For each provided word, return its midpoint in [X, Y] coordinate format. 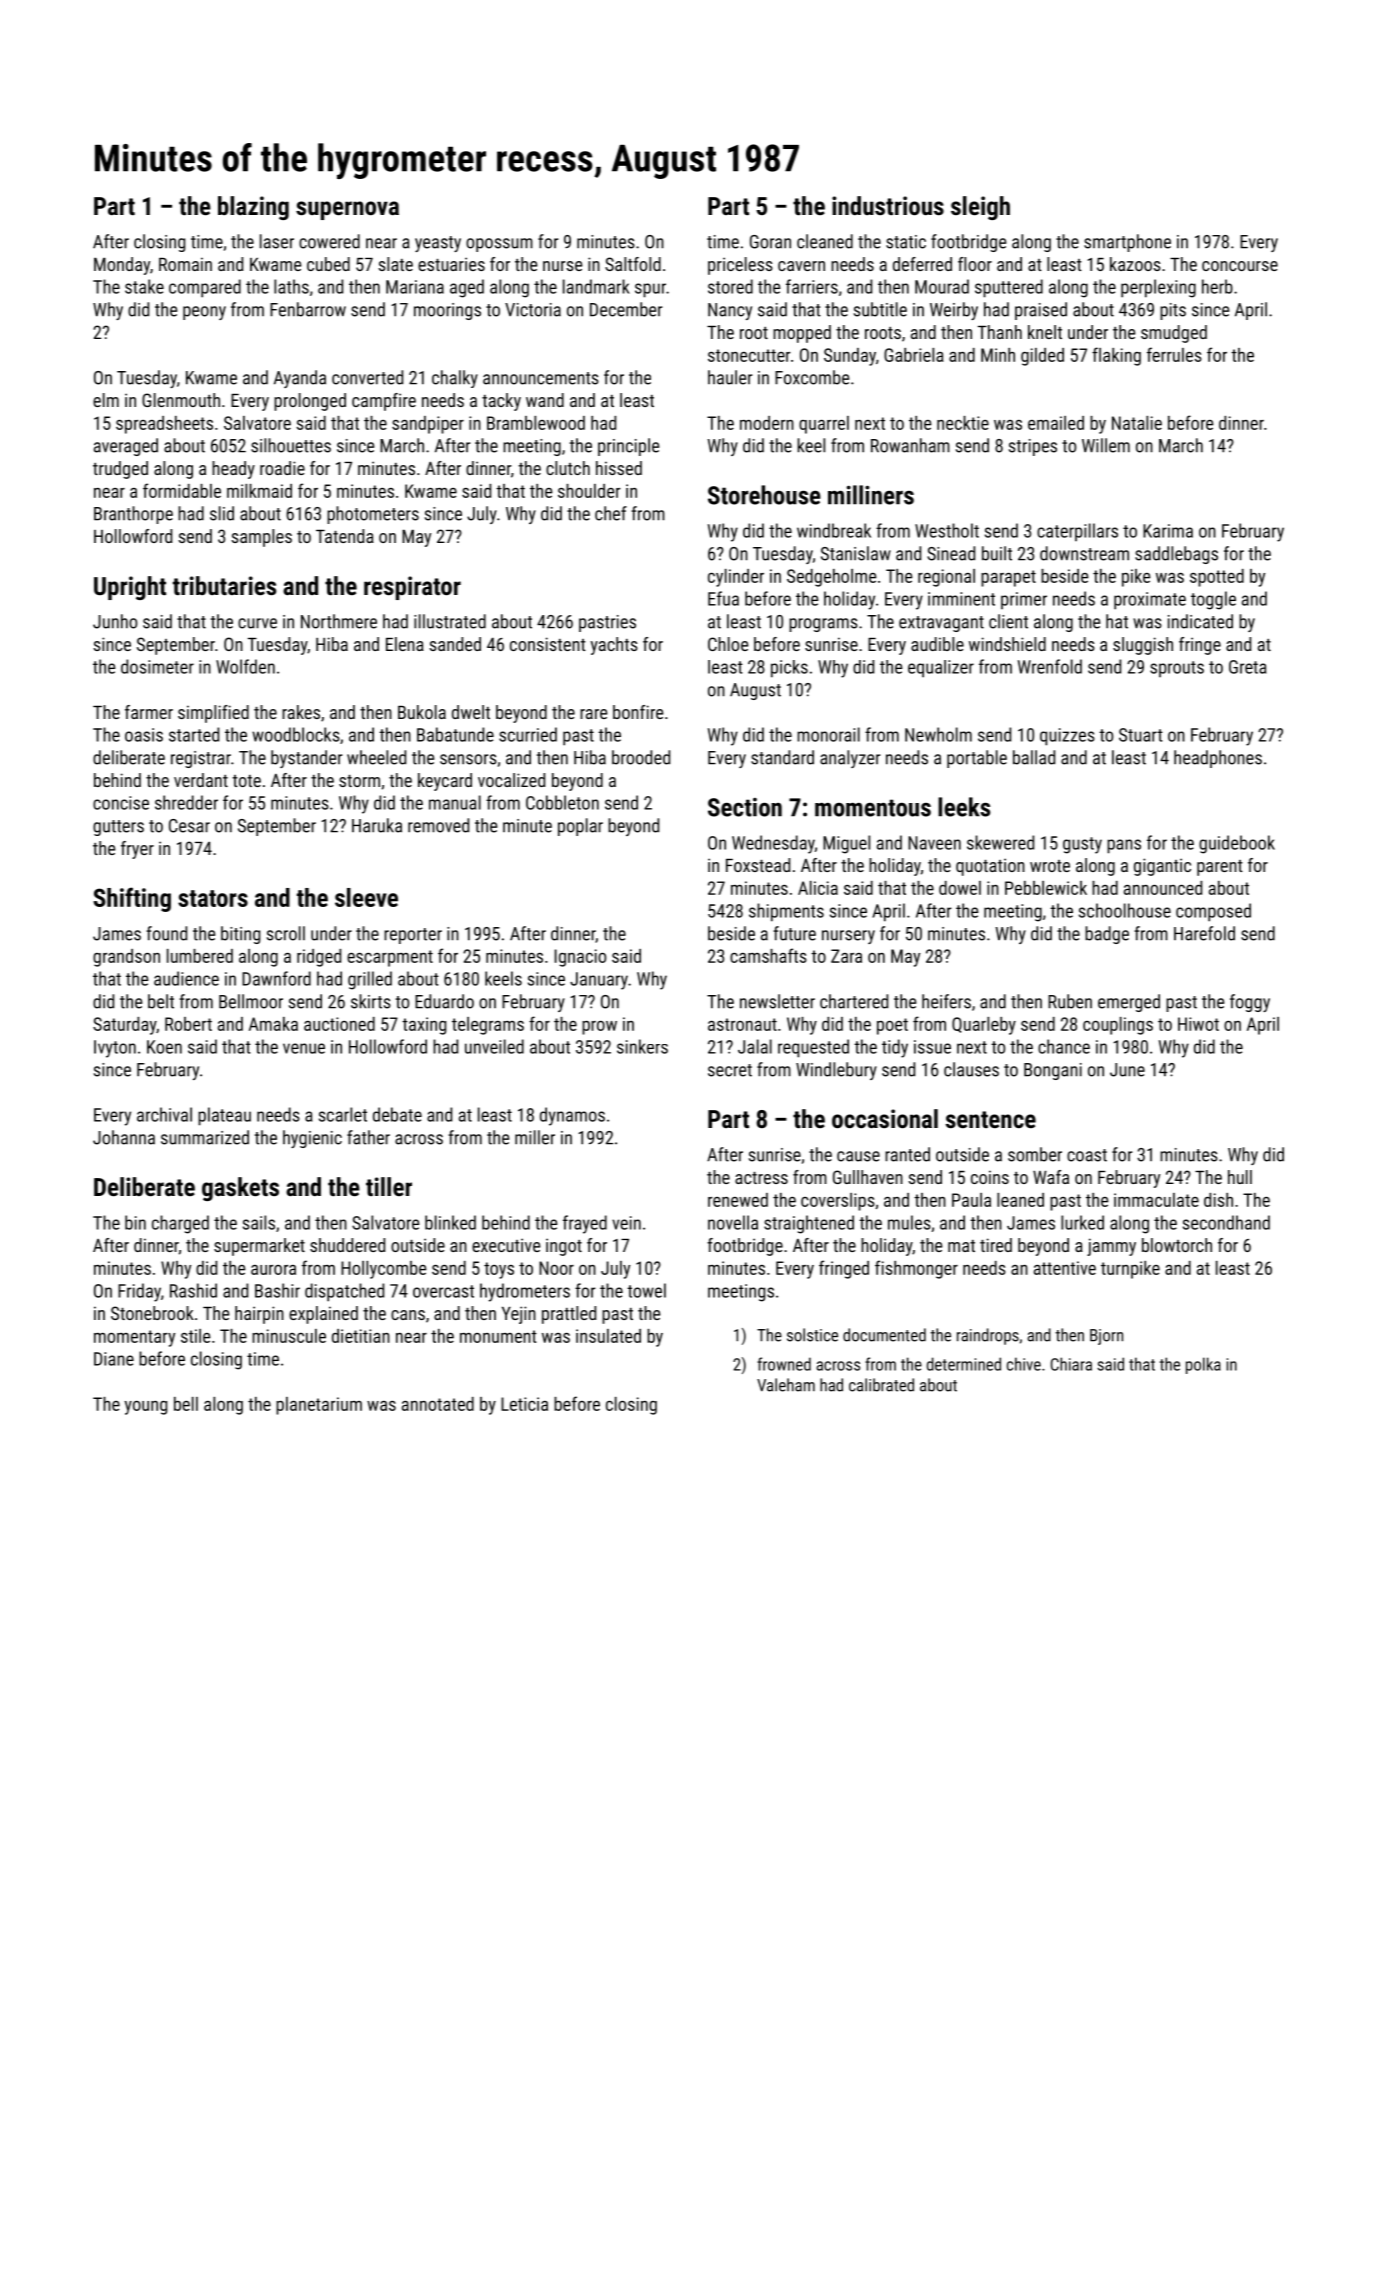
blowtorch [1177, 1245]
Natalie [1137, 423]
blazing [253, 208]
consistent [548, 644]
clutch [568, 468]
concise [121, 803]
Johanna [124, 1137]
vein [626, 1223]
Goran [770, 242]
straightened [809, 1224]
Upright [130, 588]
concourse [1240, 266]
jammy [1111, 1247]
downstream [1084, 553]
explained [323, 1315]
